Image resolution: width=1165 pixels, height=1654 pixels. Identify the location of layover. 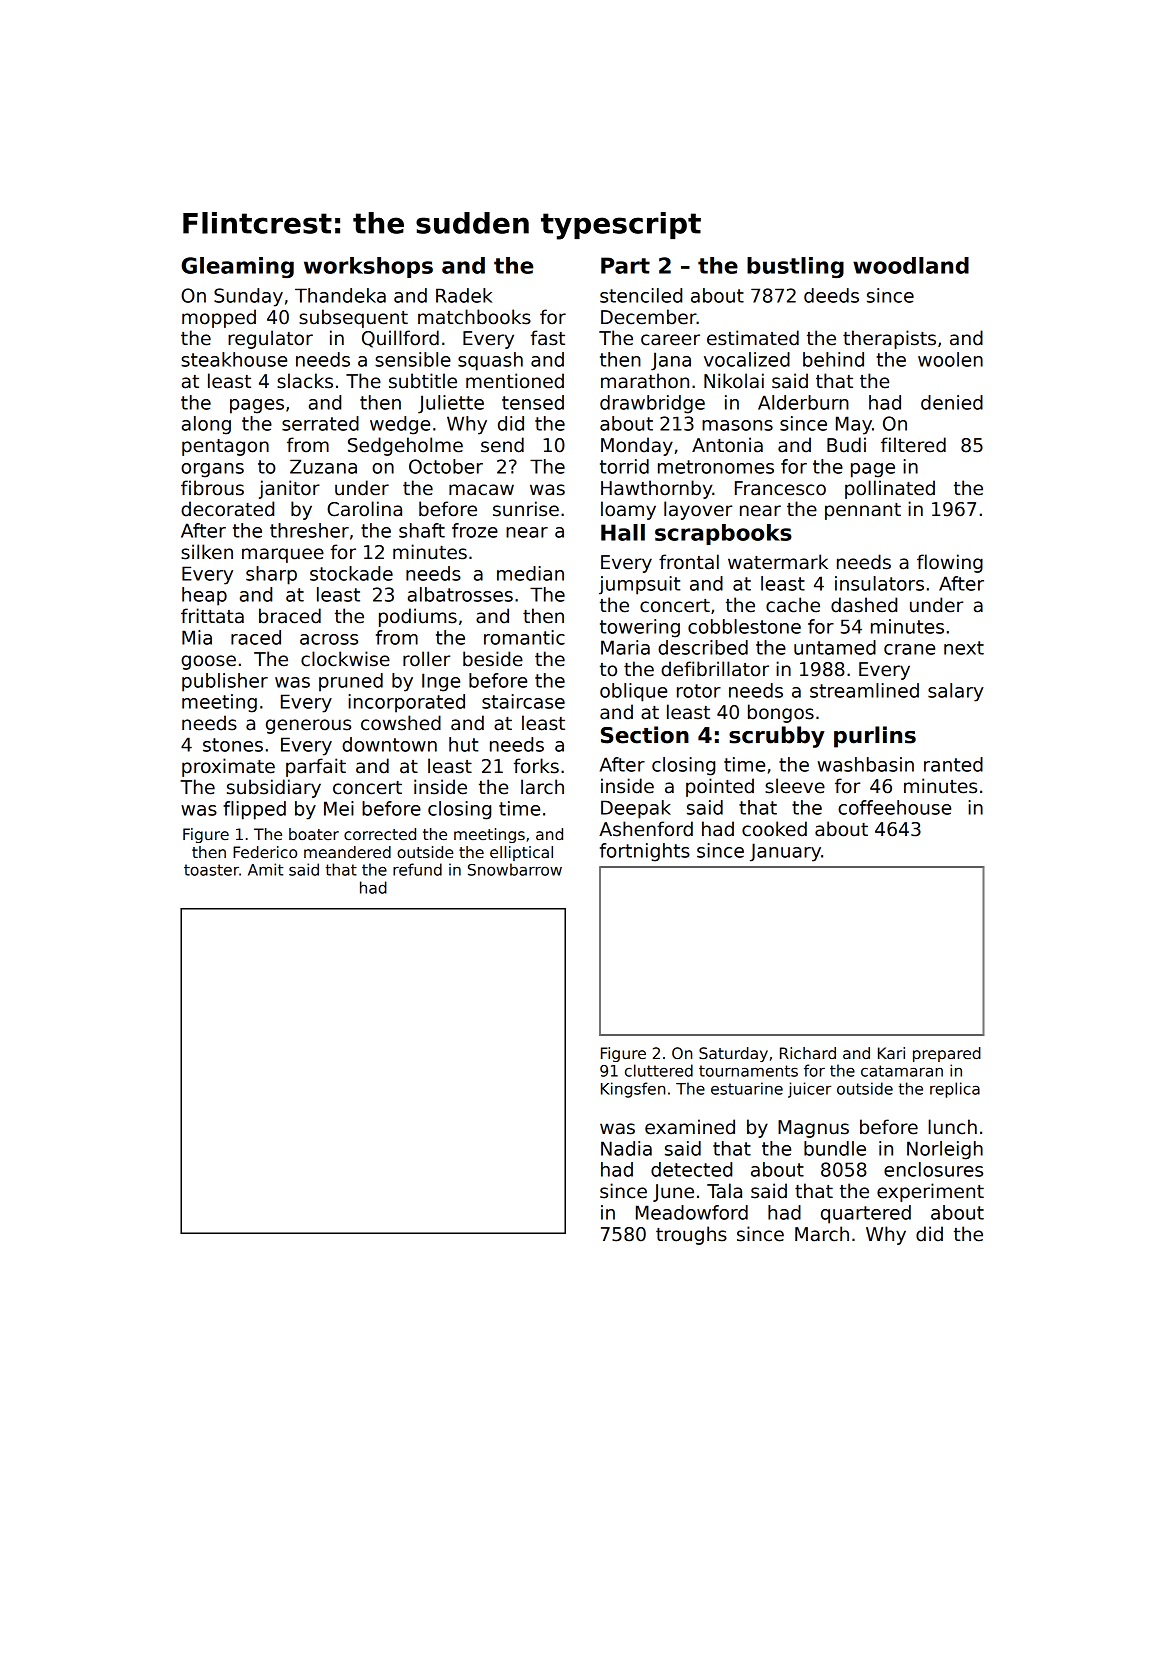
(698, 510).
